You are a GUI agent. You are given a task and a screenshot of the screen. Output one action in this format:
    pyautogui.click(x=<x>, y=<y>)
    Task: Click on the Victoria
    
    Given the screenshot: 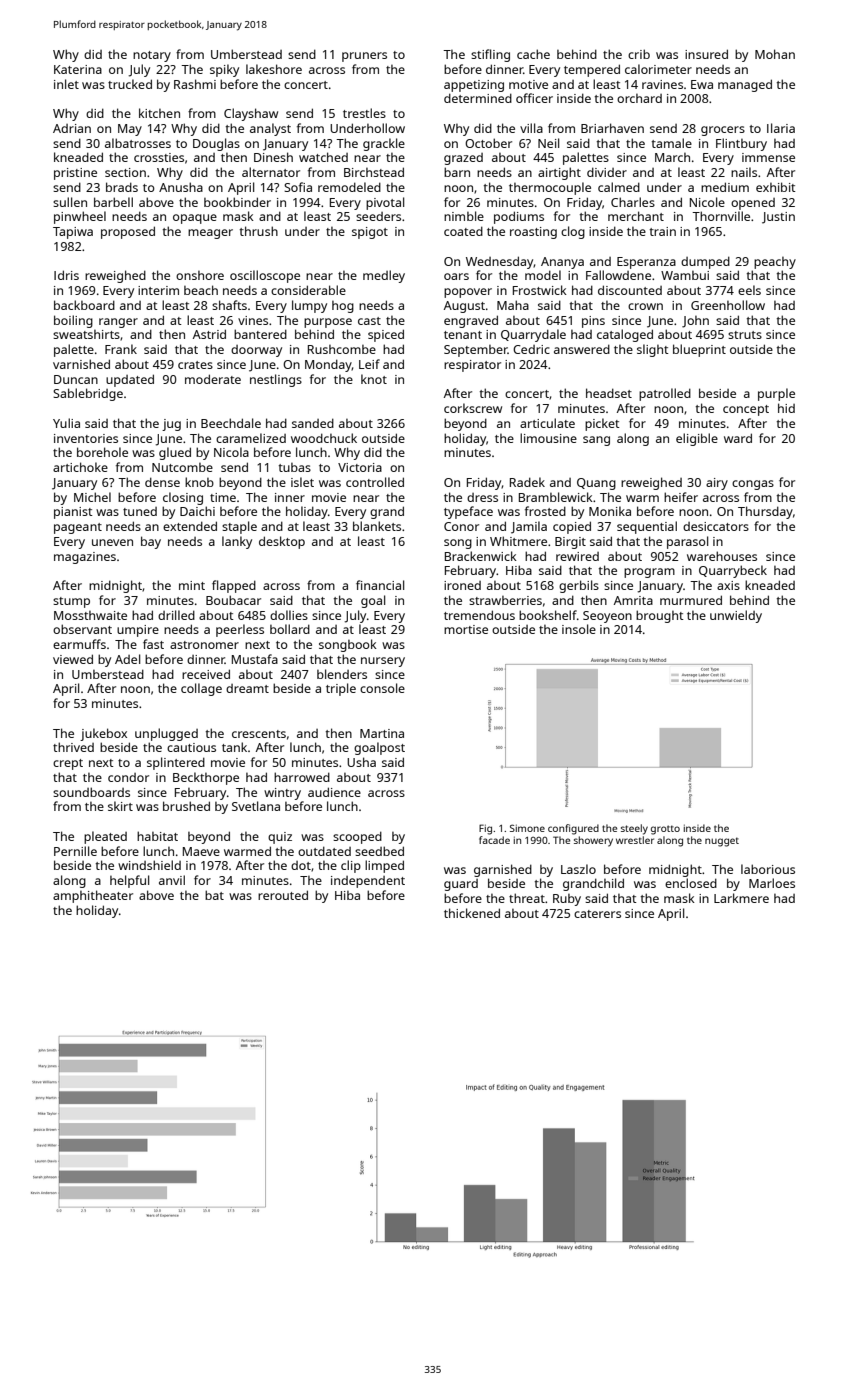 What is the action you would take?
    pyautogui.click(x=360, y=467)
